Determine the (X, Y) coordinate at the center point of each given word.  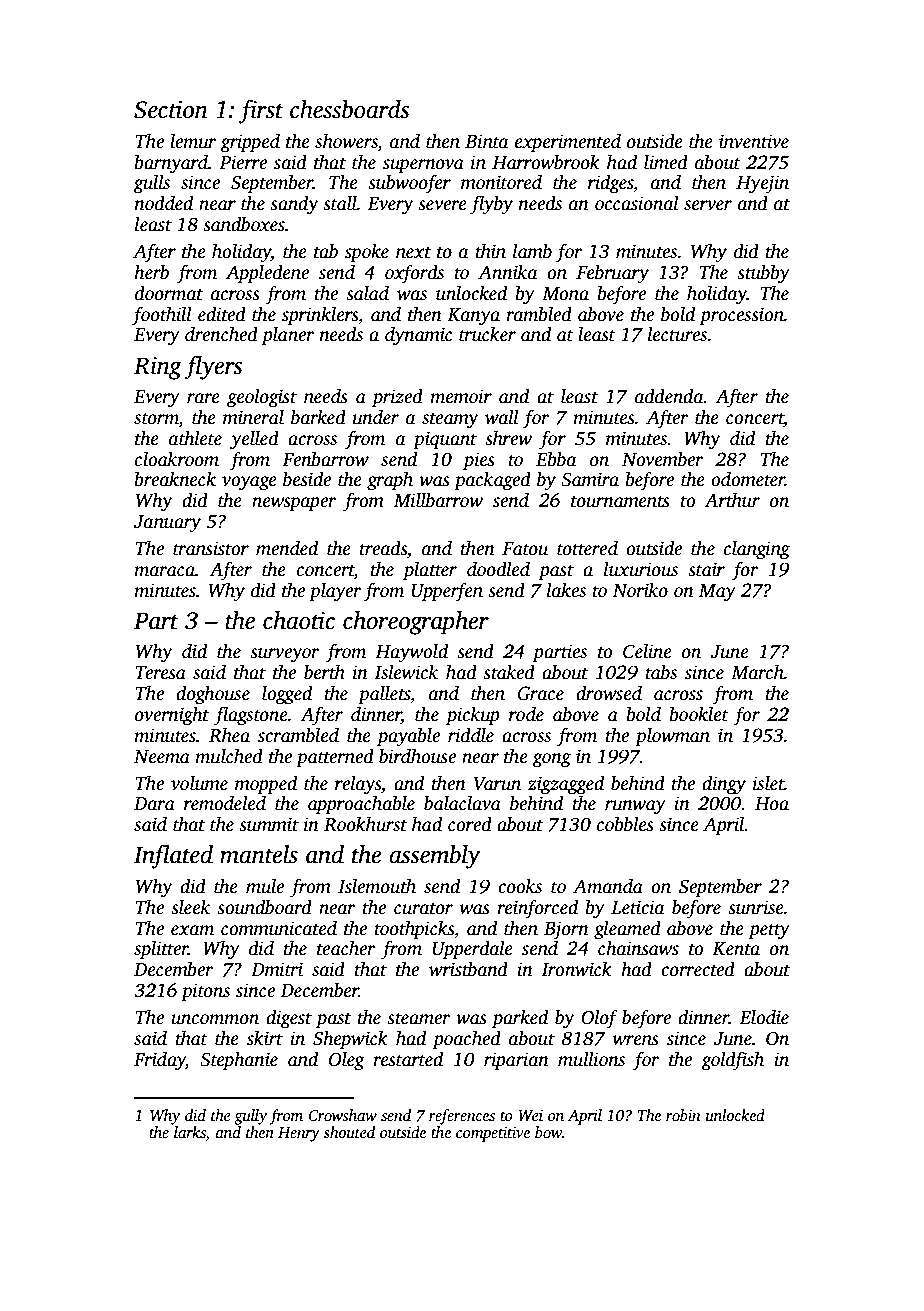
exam (192, 930)
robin (683, 1115)
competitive (493, 1134)
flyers (213, 367)
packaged (492, 481)
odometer (748, 479)
